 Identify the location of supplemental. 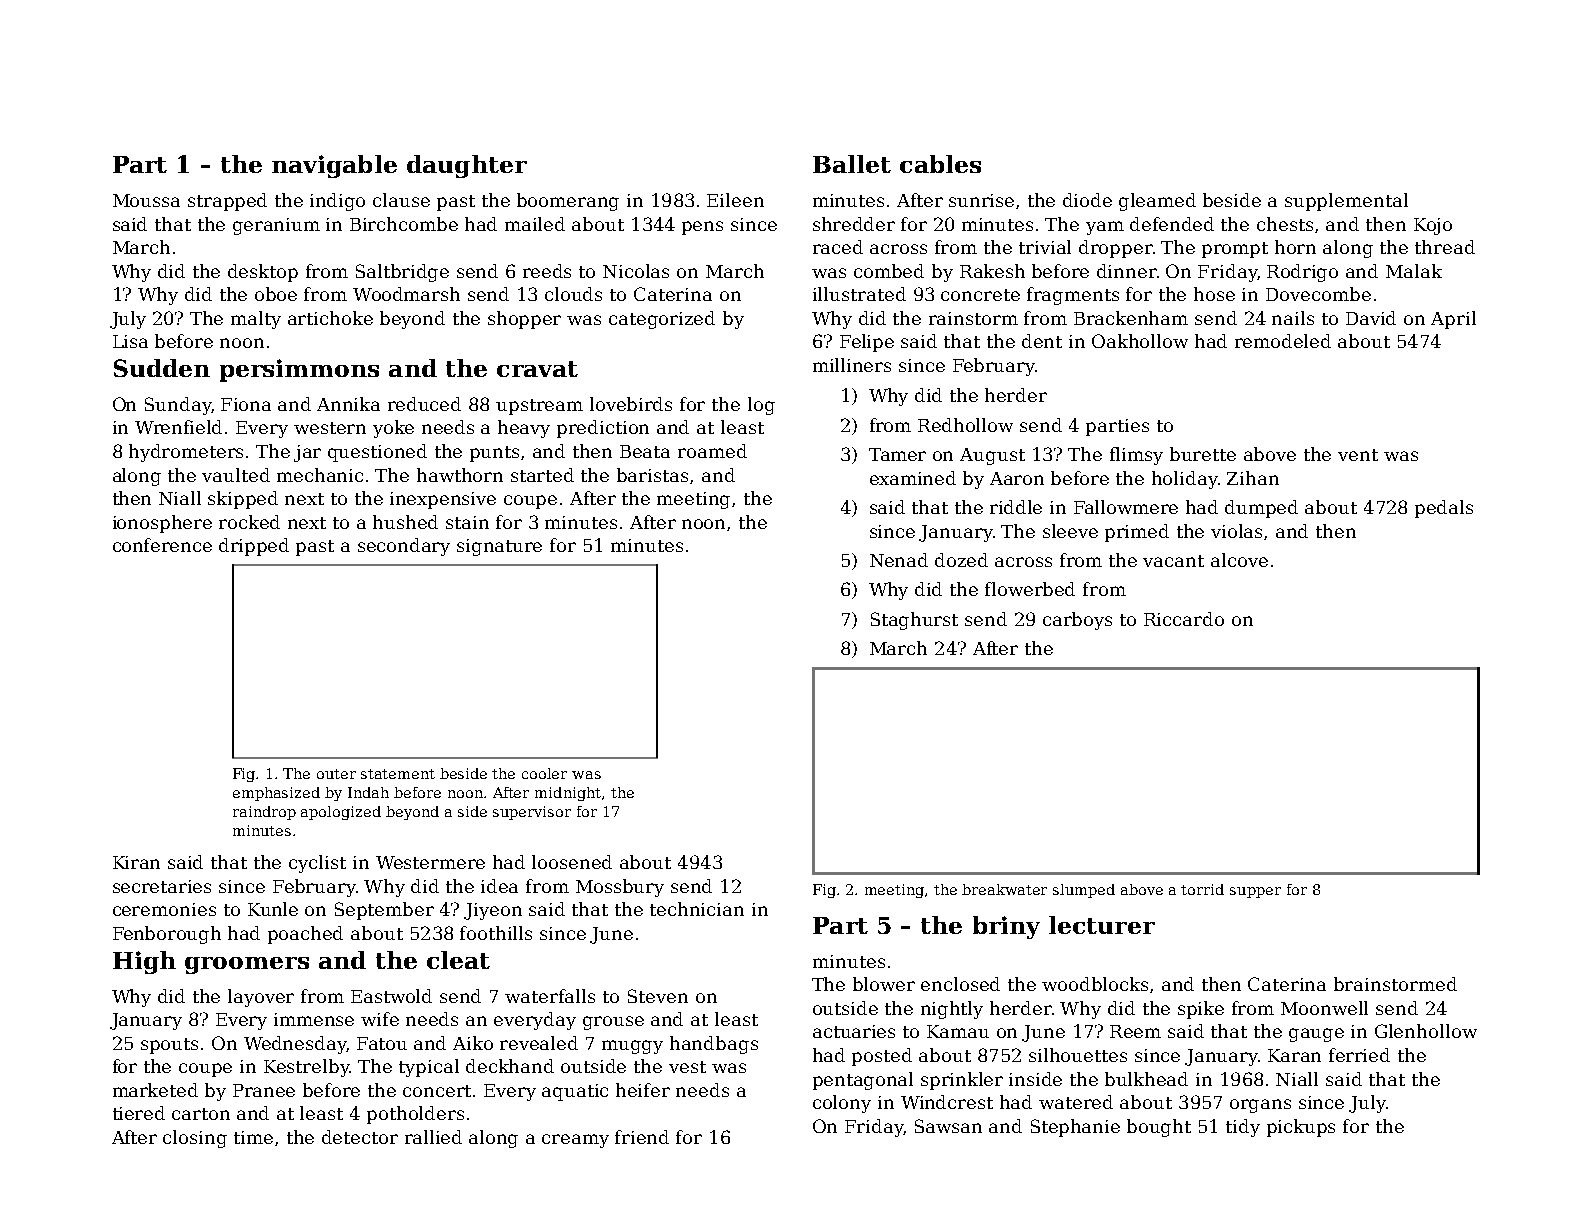
(1346, 202).
